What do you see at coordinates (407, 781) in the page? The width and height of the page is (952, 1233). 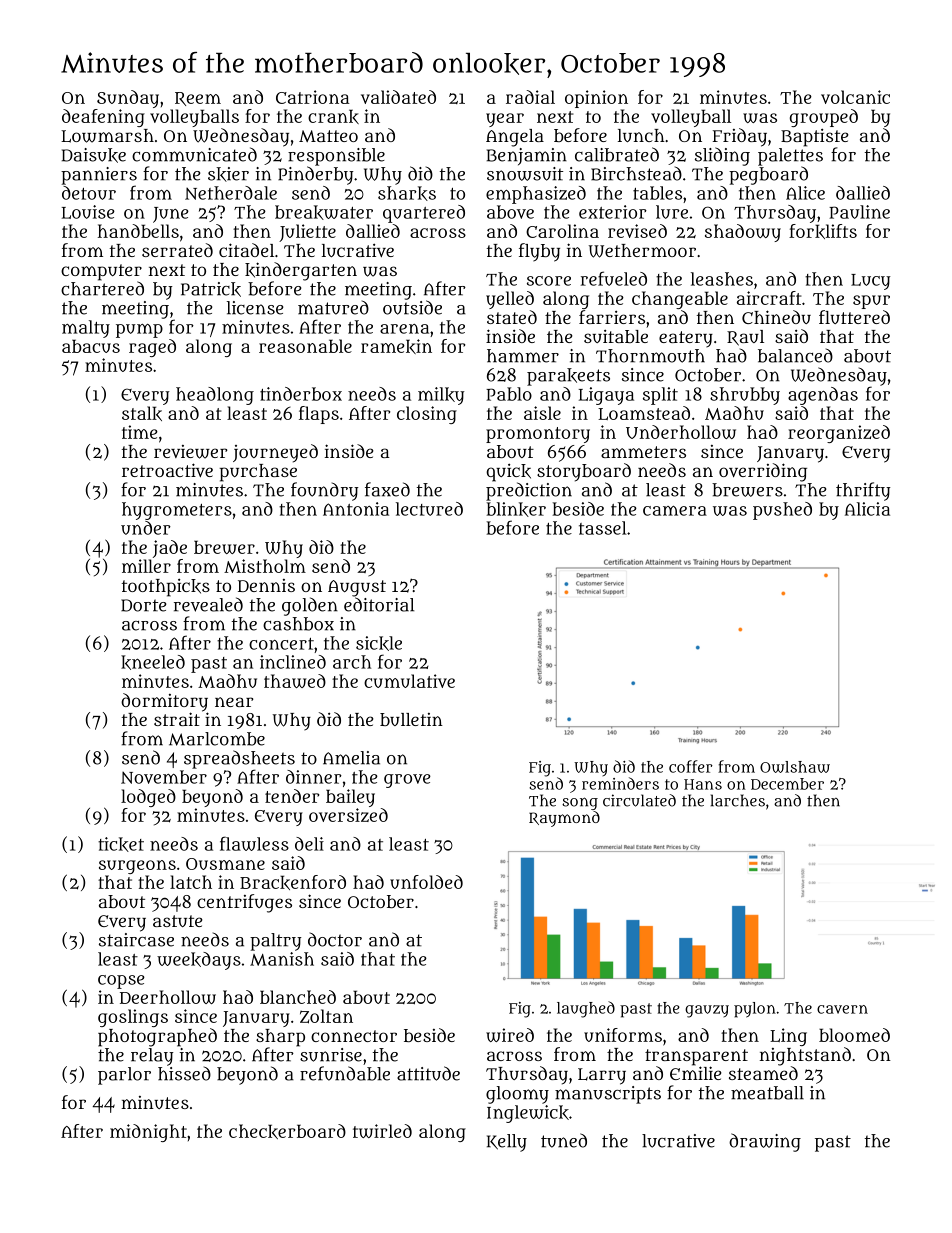 I see `grove` at bounding box center [407, 781].
